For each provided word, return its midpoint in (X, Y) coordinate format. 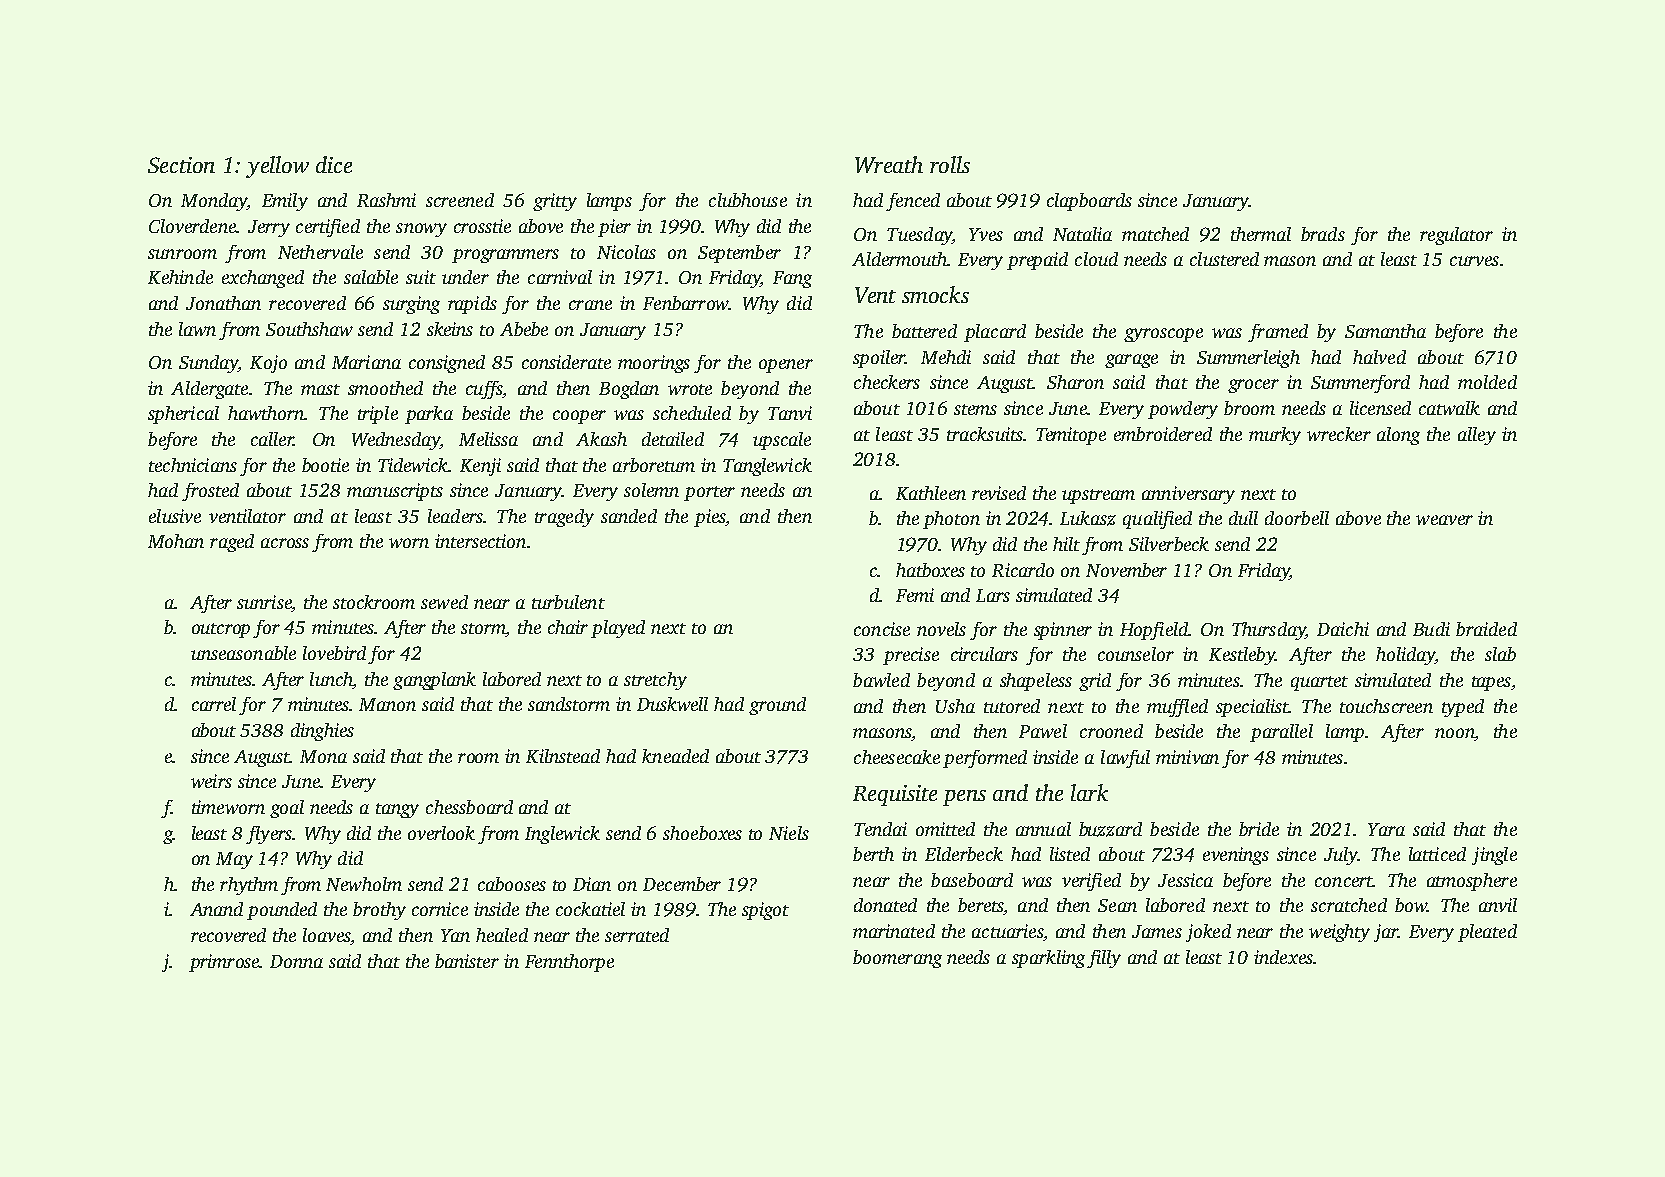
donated (885, 905)
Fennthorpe (569, 963)
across (285, 543)
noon (1454, 733)
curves (1474, 261)
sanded (629, 516)
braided (1486, 629)
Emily (285, 202)
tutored (1012, 706)
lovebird (334, 653)
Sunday (208, 364)
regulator (1456, 236)
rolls (950, 164)
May (234, 860)
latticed (1437, 854)
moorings (654, 364)
